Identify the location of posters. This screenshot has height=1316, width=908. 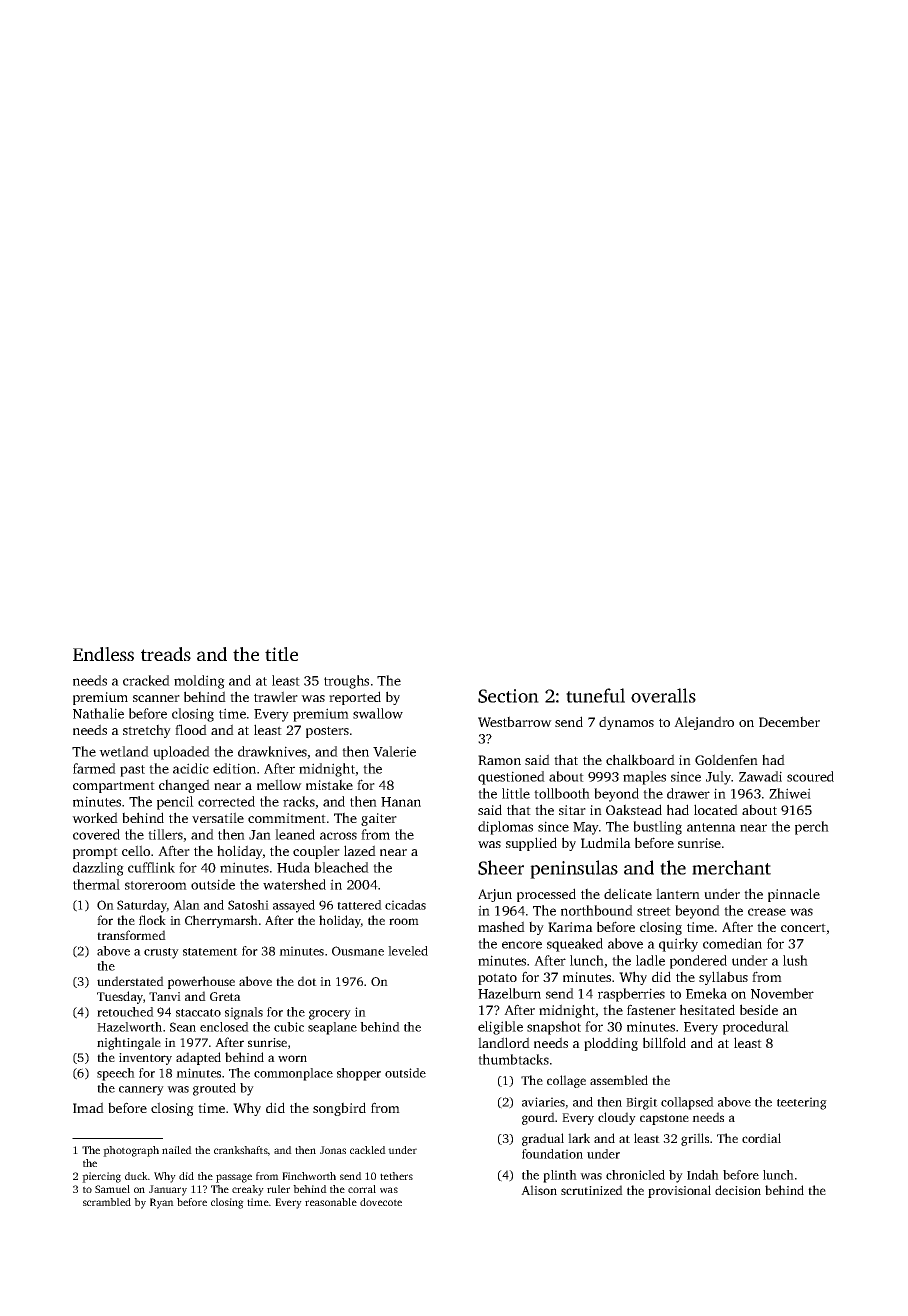
(327, 732).
